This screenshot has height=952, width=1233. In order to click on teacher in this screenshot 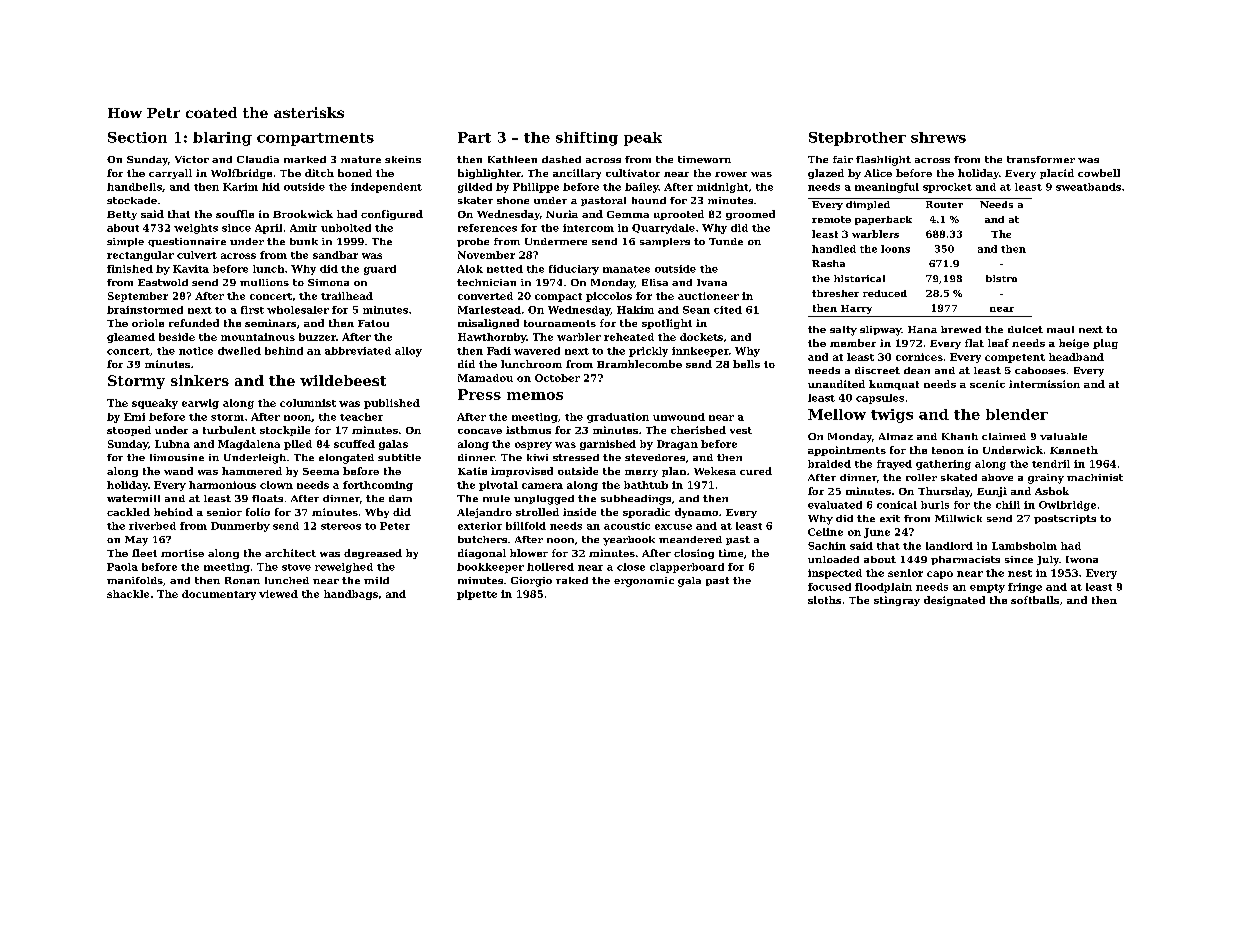, I will do `click(361, 417)`.
